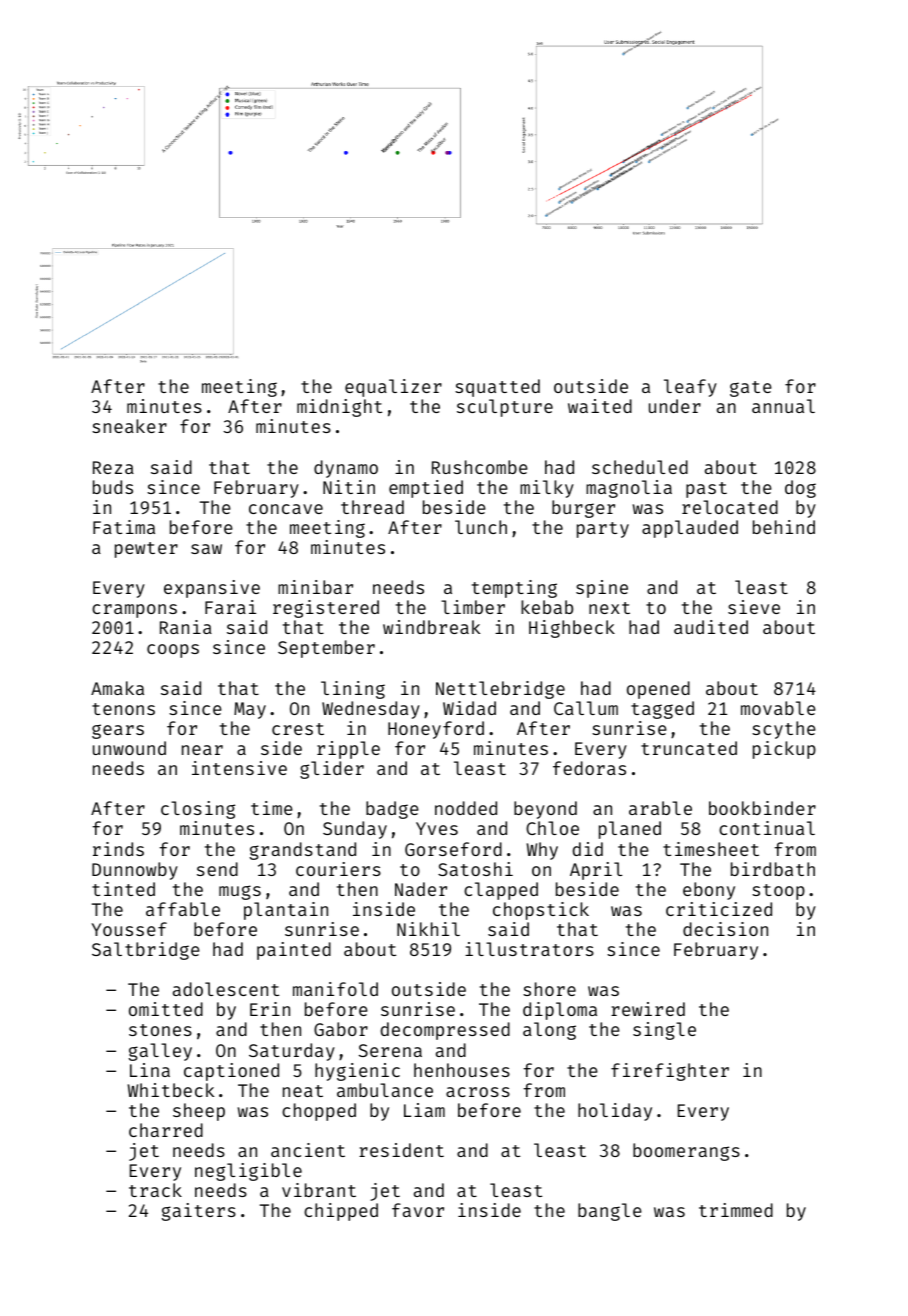  I want to click on concave, so click(286, 509).
